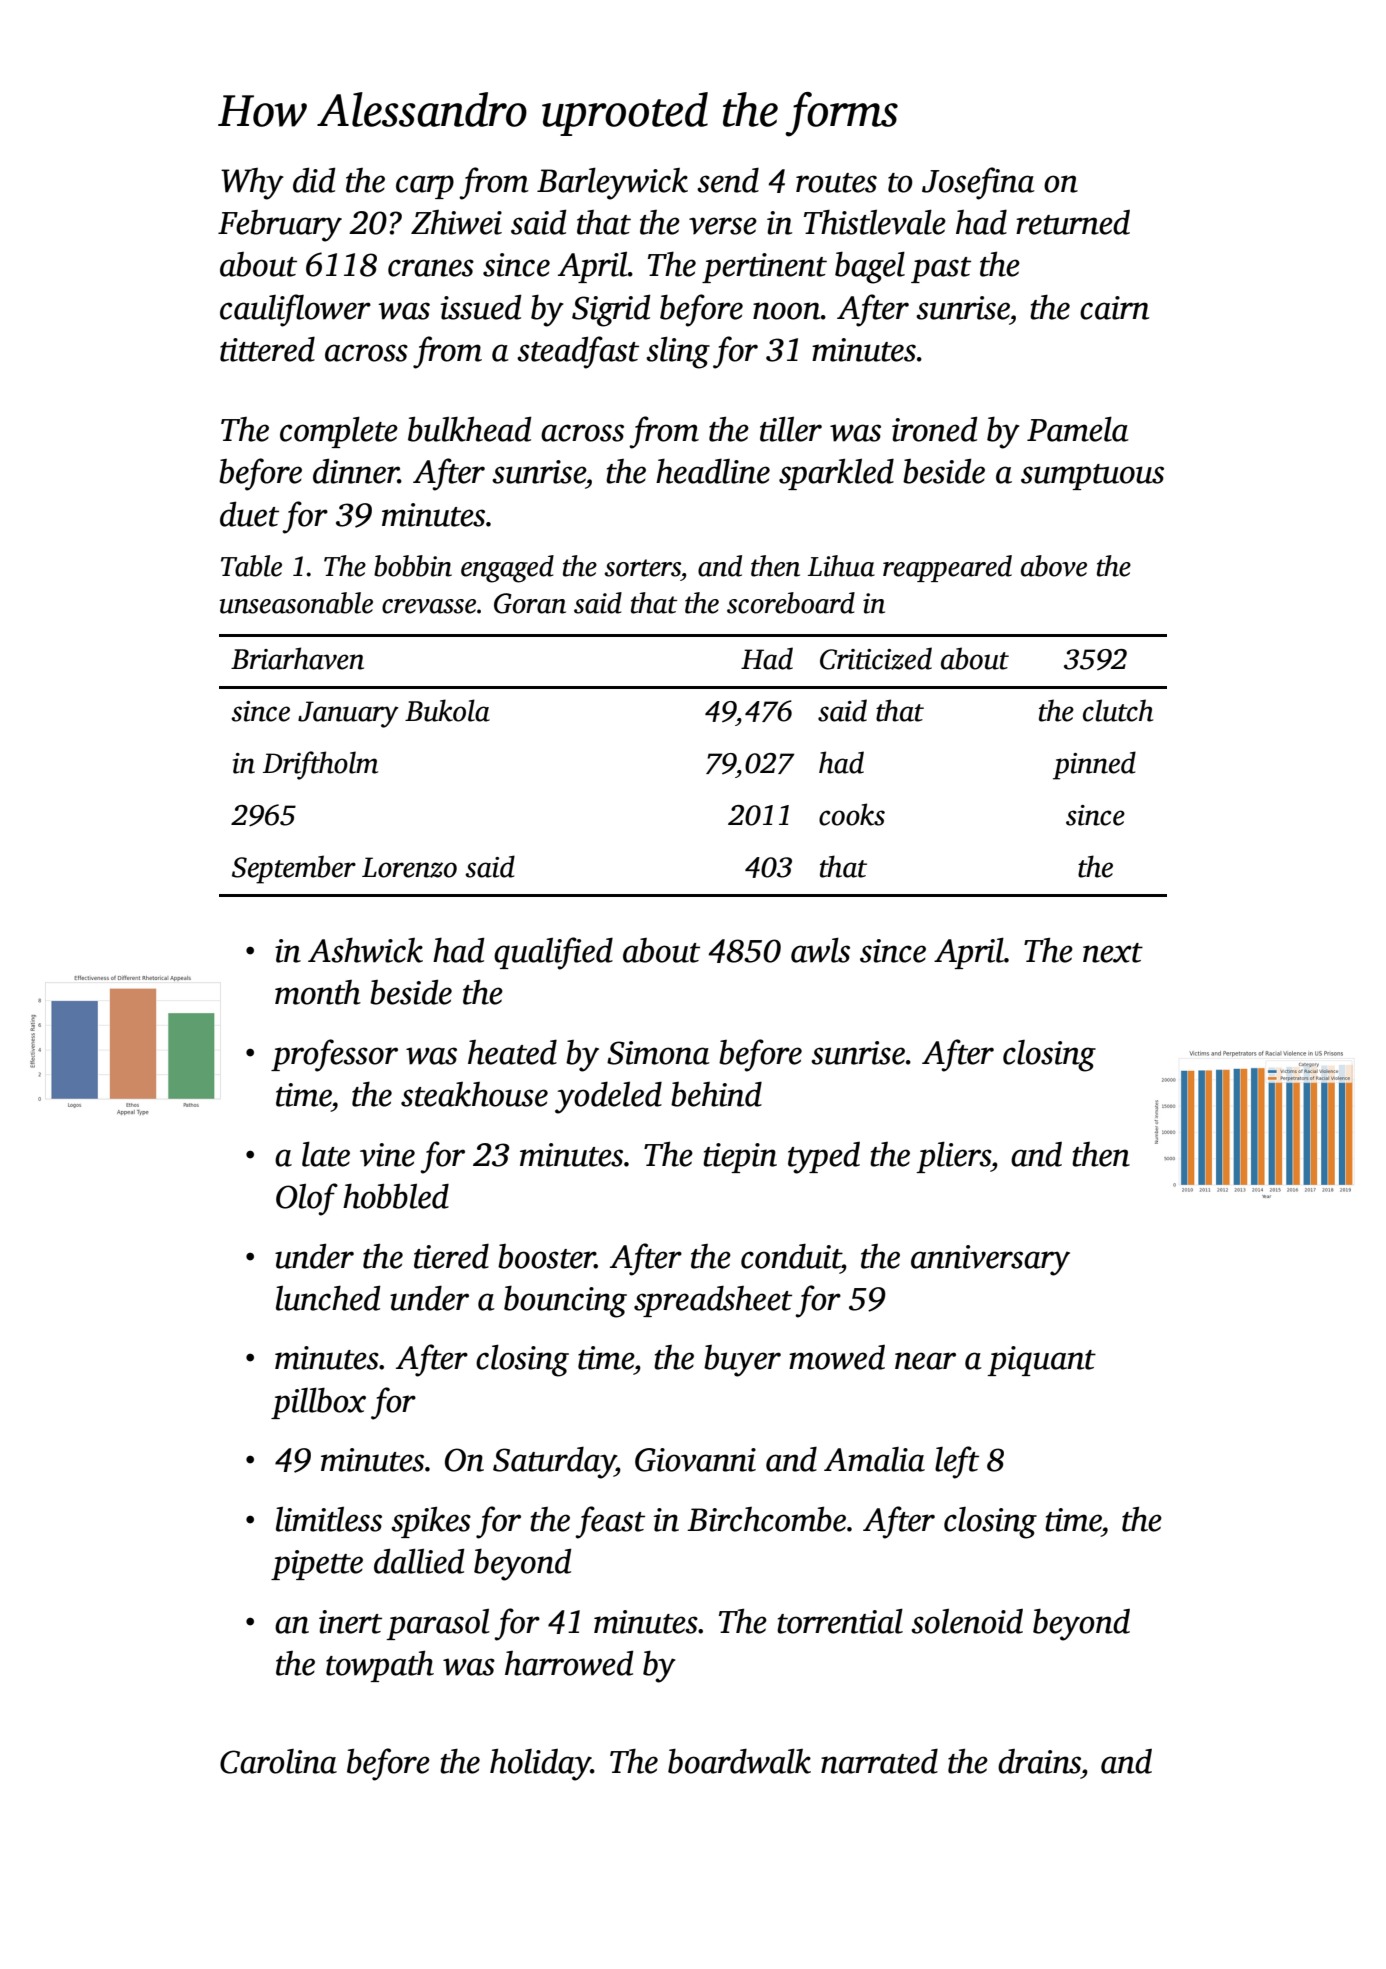 This screenshot has width=1386, height=1969. Describe the element at coordinates (836, 474) in the screenshot. I see `sparkled` at that location.
